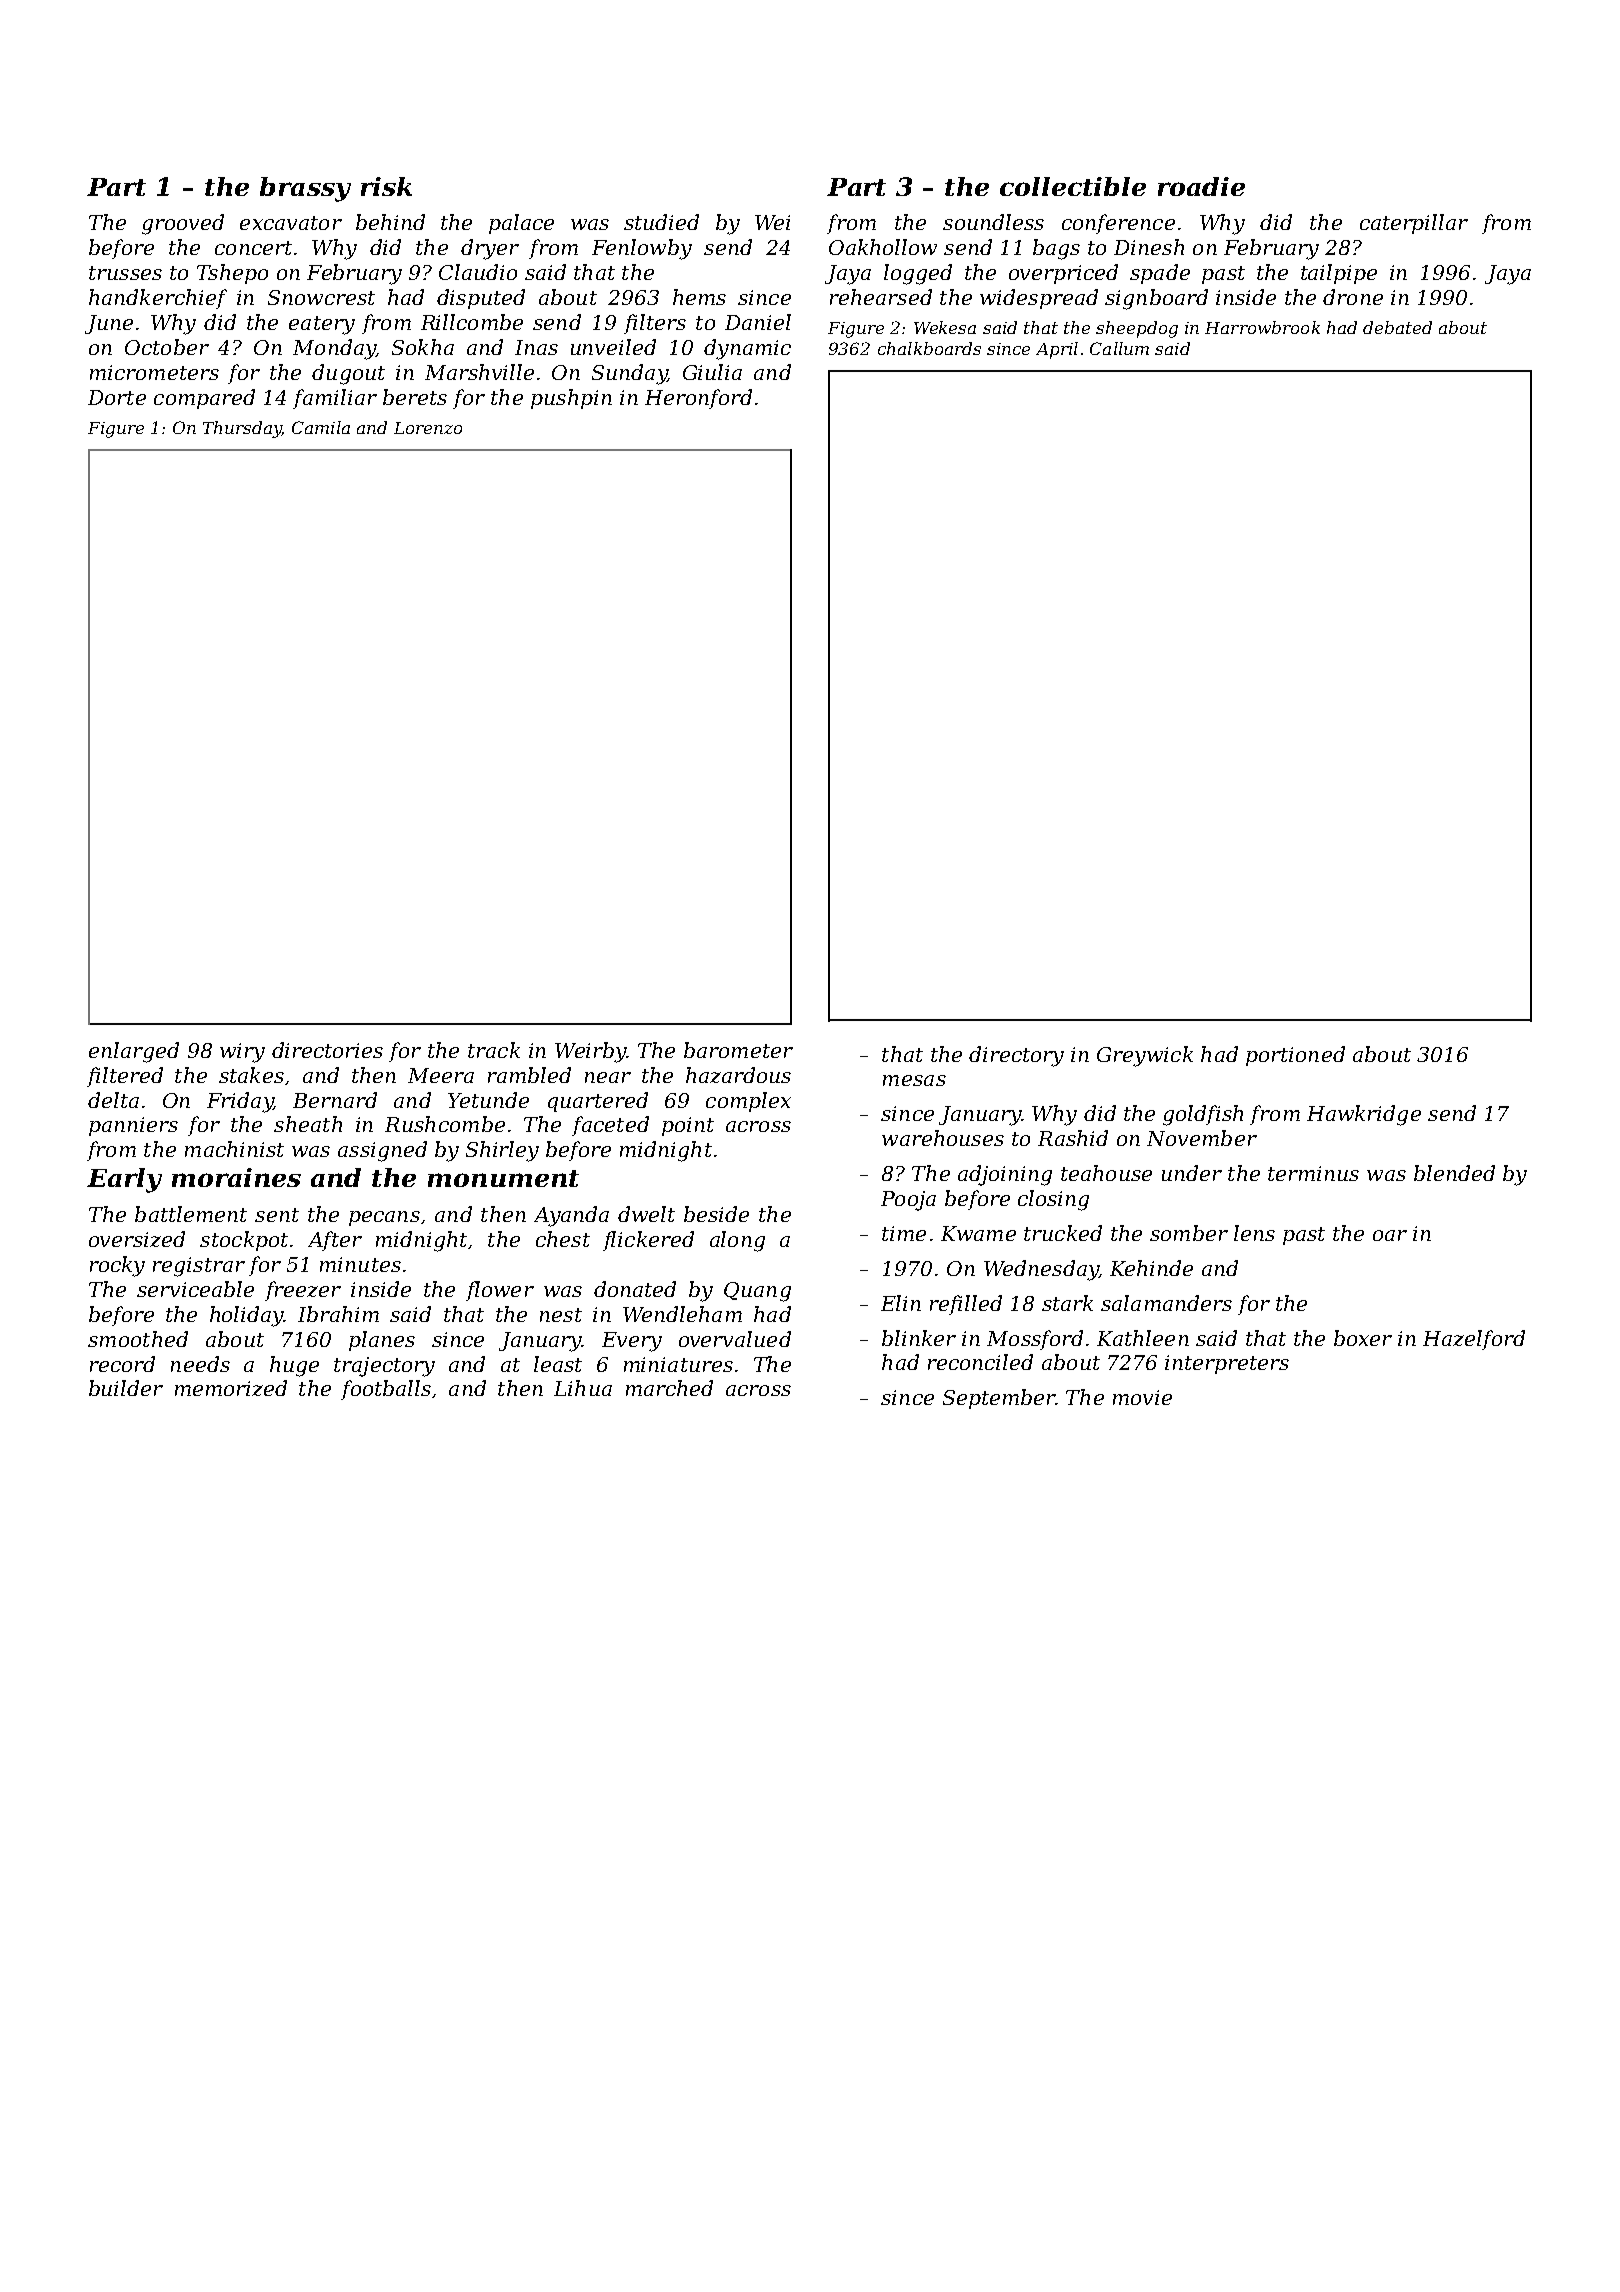 This screenshot has height=2292, width=1620. I want to click on caterpillar, so click(1414, 224).
